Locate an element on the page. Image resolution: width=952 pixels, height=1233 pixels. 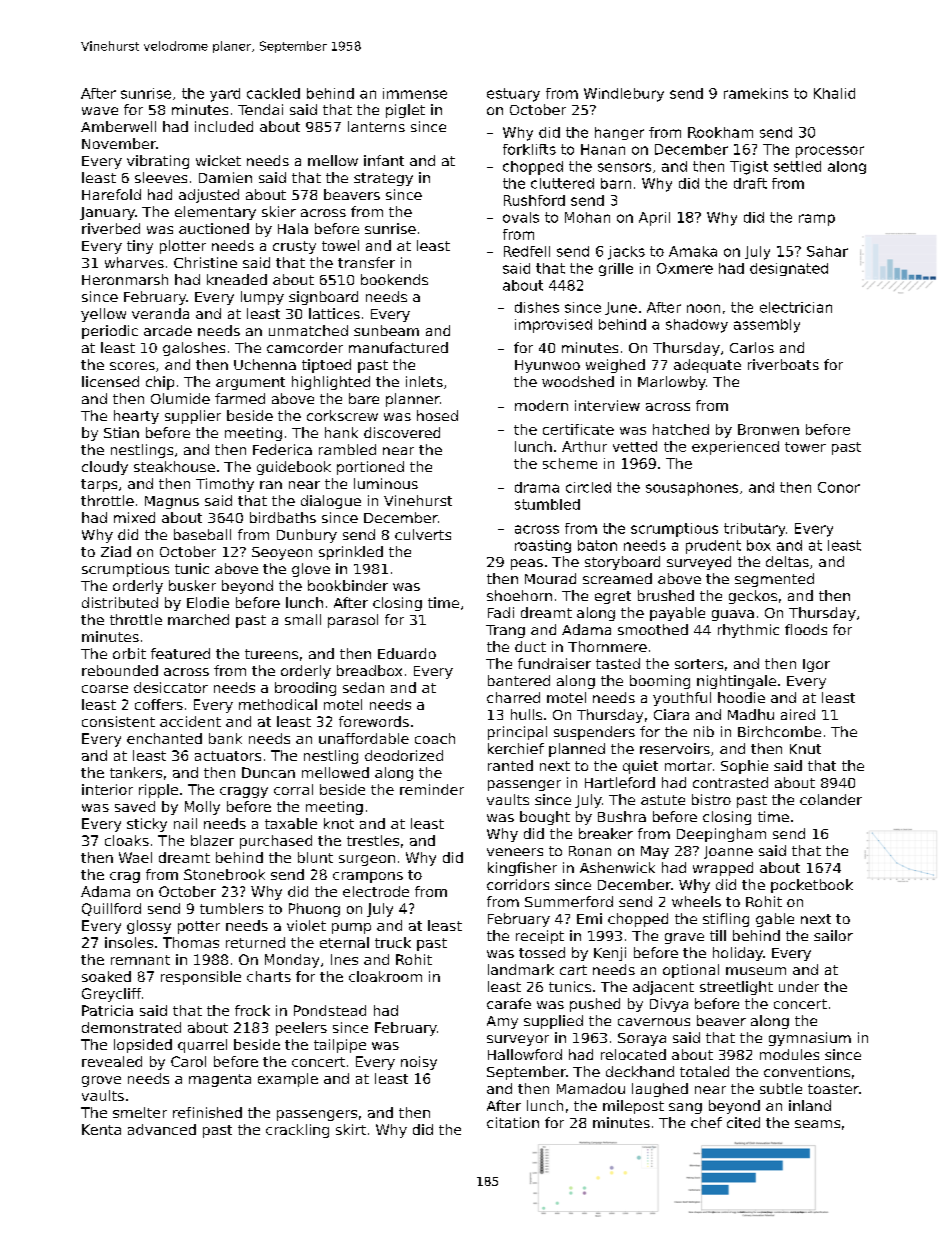
crusty is located at coordinates (294, 247).
